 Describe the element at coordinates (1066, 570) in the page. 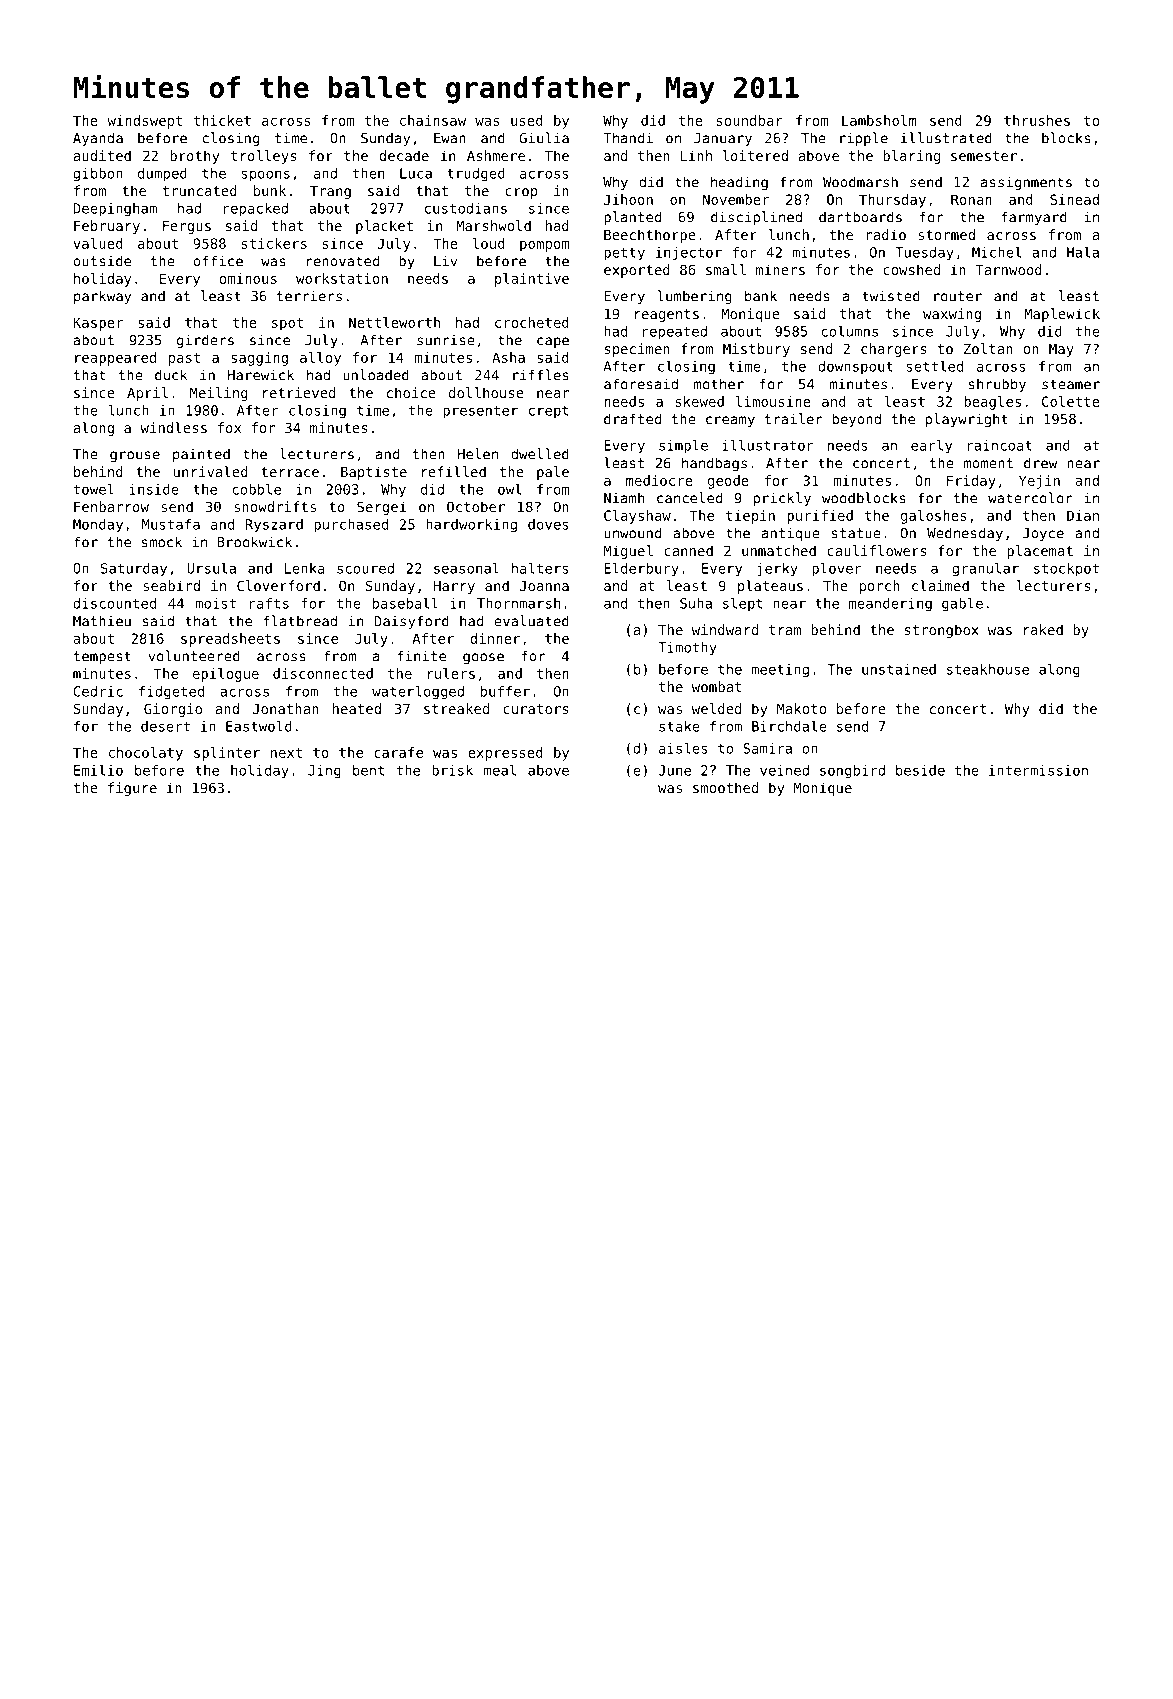

I see `stockpot` at that location.
